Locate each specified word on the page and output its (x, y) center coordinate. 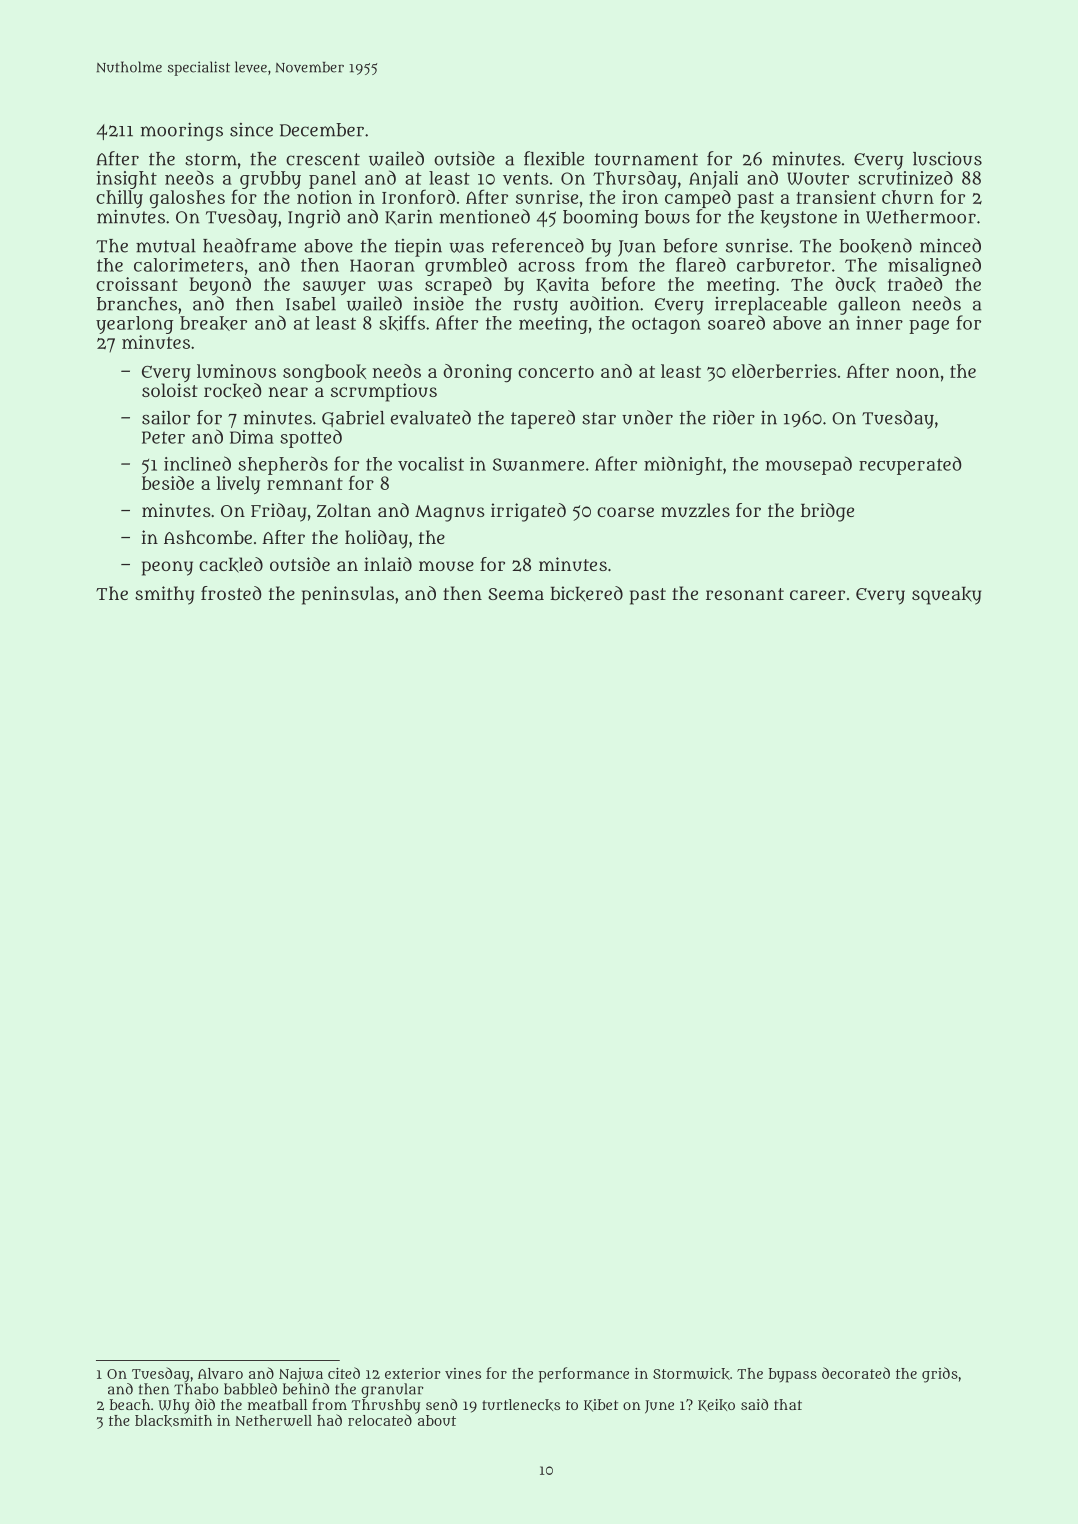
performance (584, 1375)
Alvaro (220, 1373)
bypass (793, 1375)
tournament (646, 159)
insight (127, 180)
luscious (947, 159)
